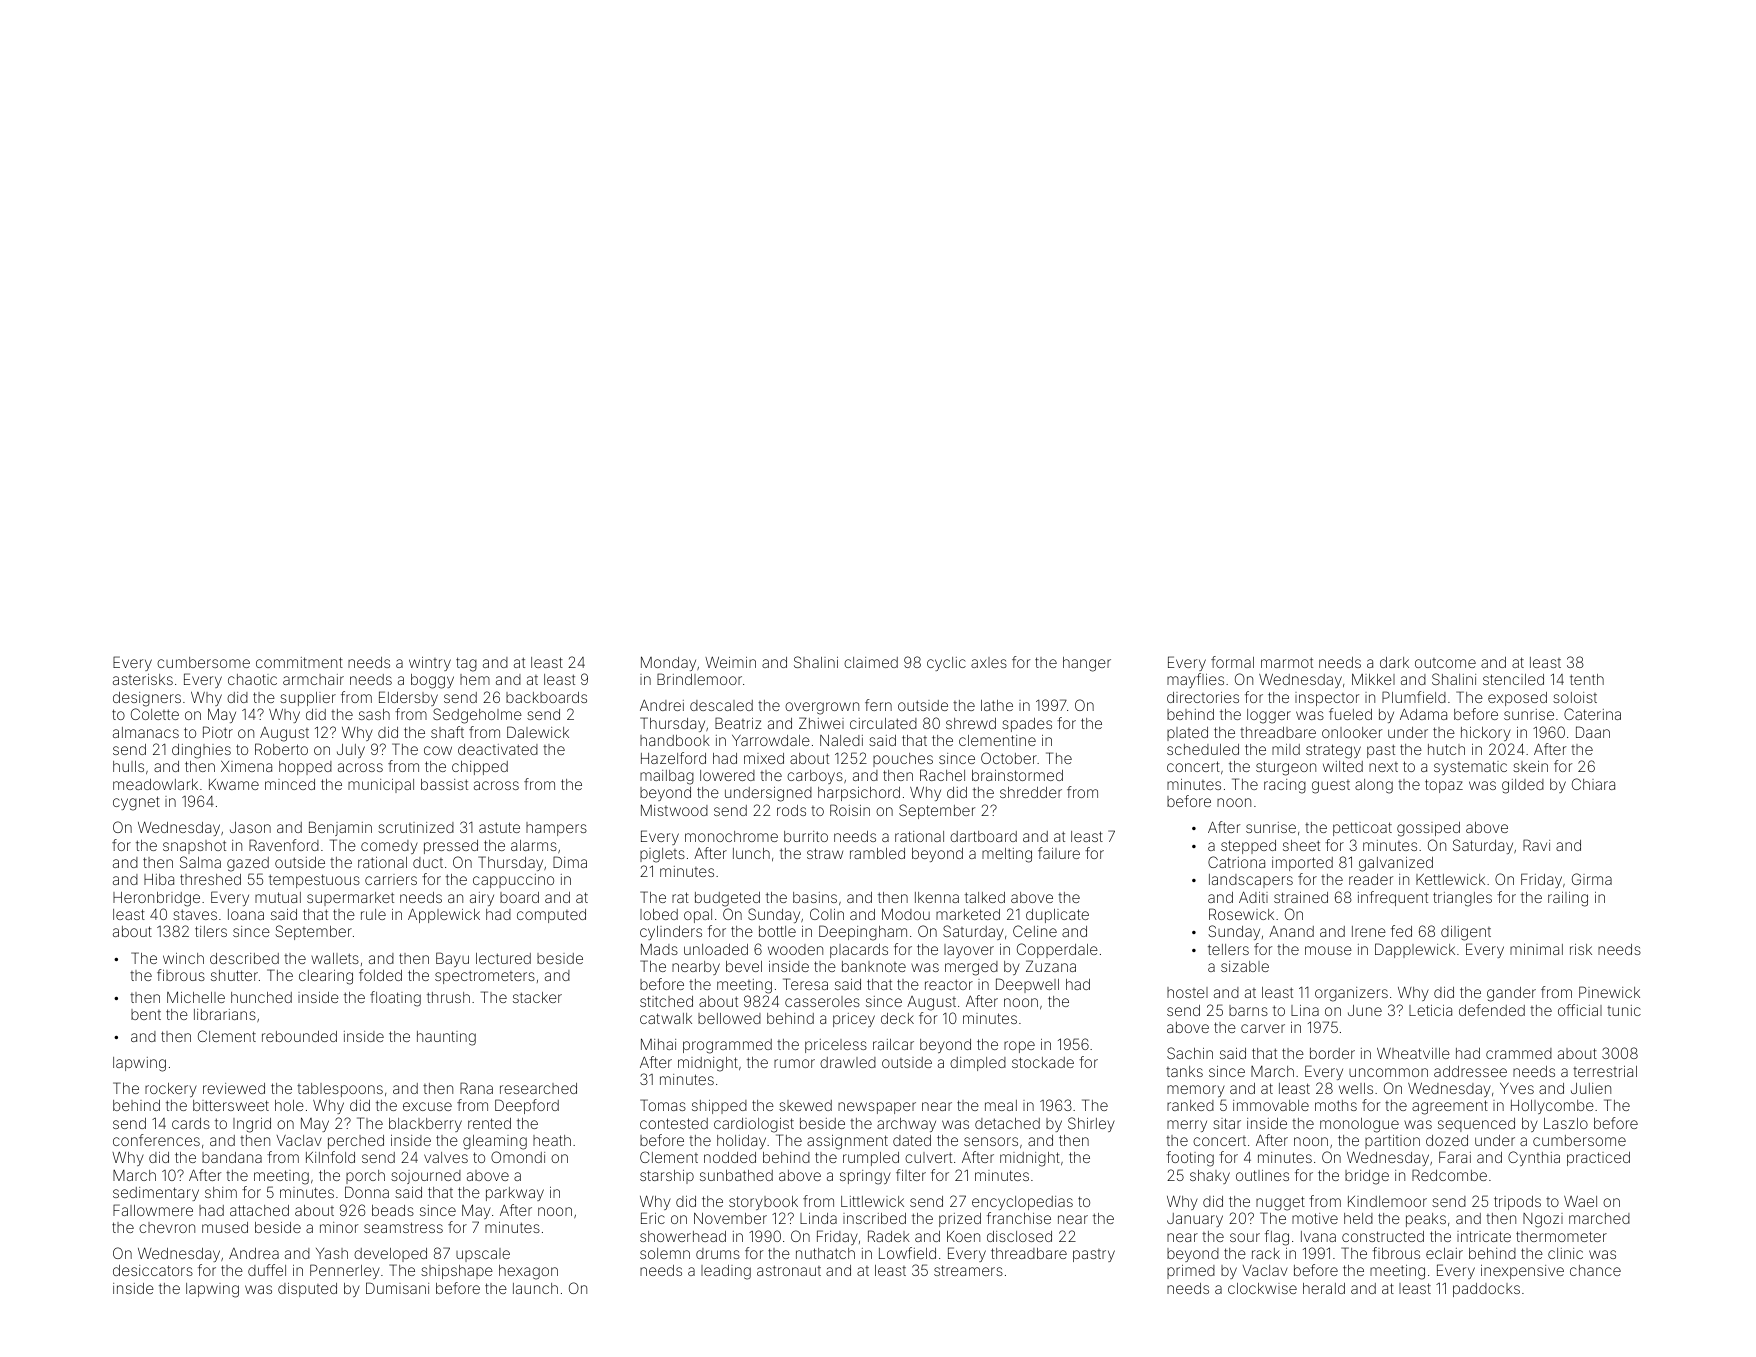 The height and width of the screenshot is (1357, 1756). Describe the element at coordinates (699, 679) in the screenshot. I see `Brindlemoor` at that location.
